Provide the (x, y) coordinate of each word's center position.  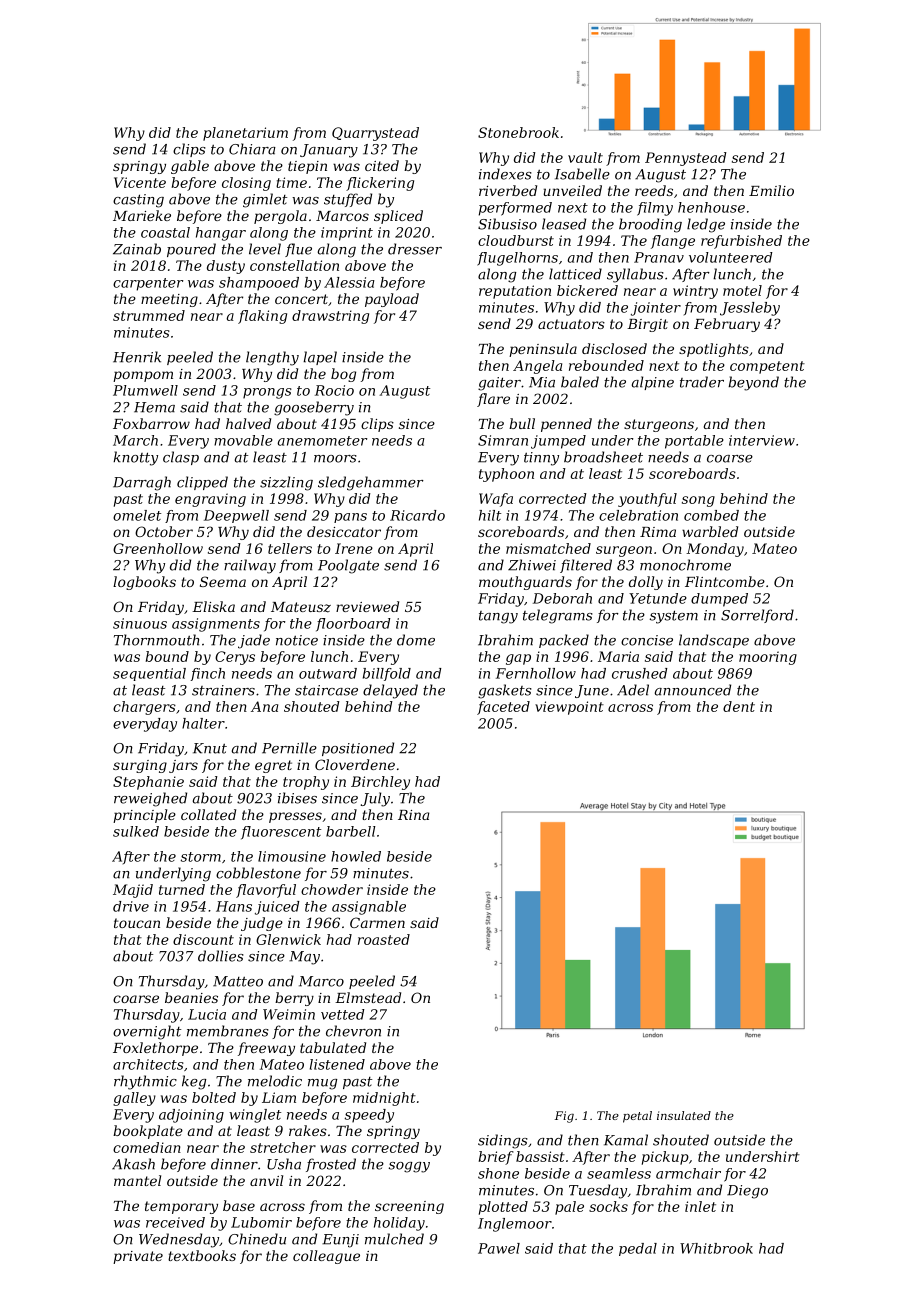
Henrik (137, 357)
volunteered (731, 257)
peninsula (543, 350)
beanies (191, 997)
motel (742, 290)
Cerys (235, 658)
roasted (384, 939)
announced (693, 690)
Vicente (140, 182)
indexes (505, 174)
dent (739, 706)
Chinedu (257, 1239)
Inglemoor (515, 1225)
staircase (326, 690)
